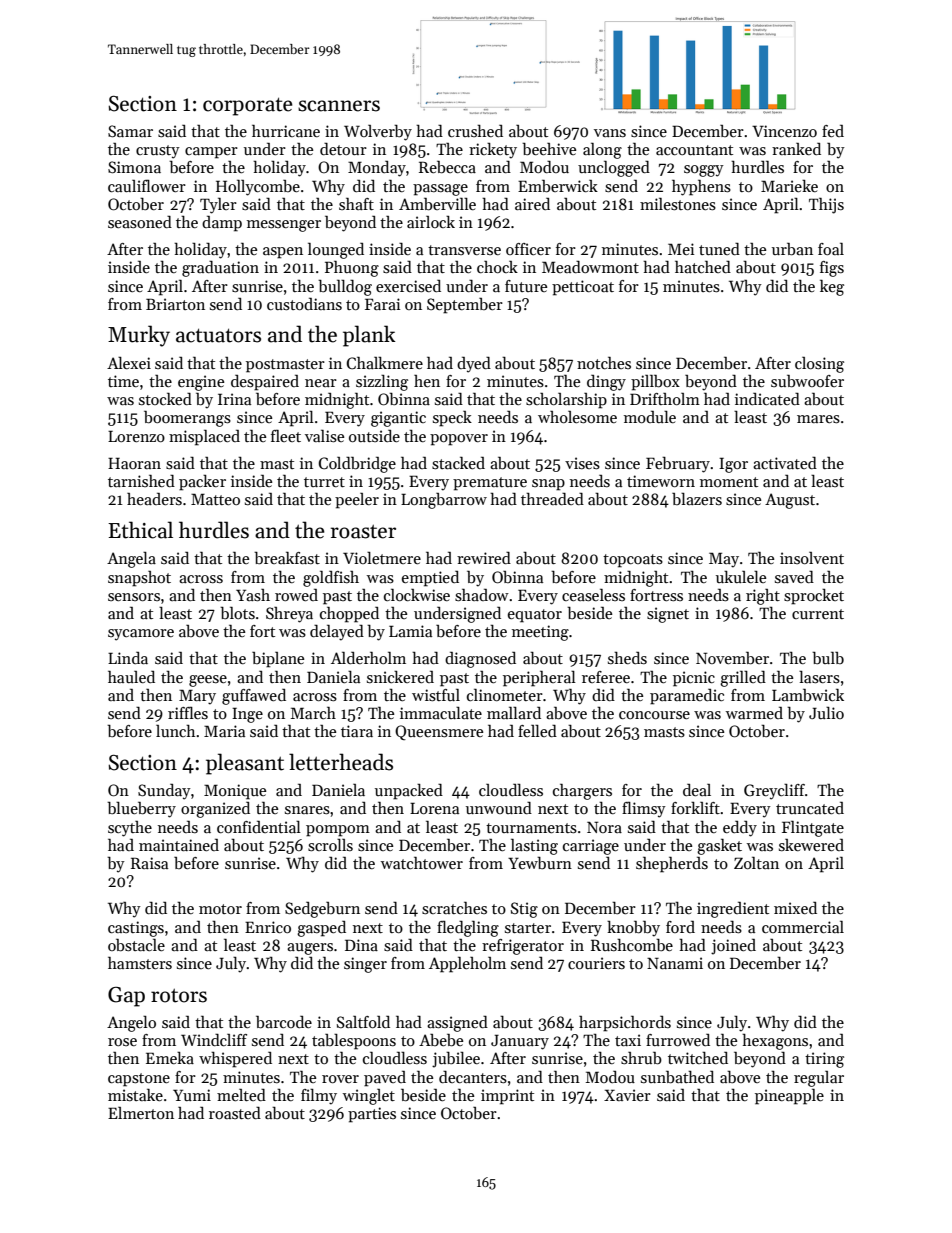  What do you see at coordinates (201, 383) in the document?
I see `engine` at bounding box center [201, 383].
